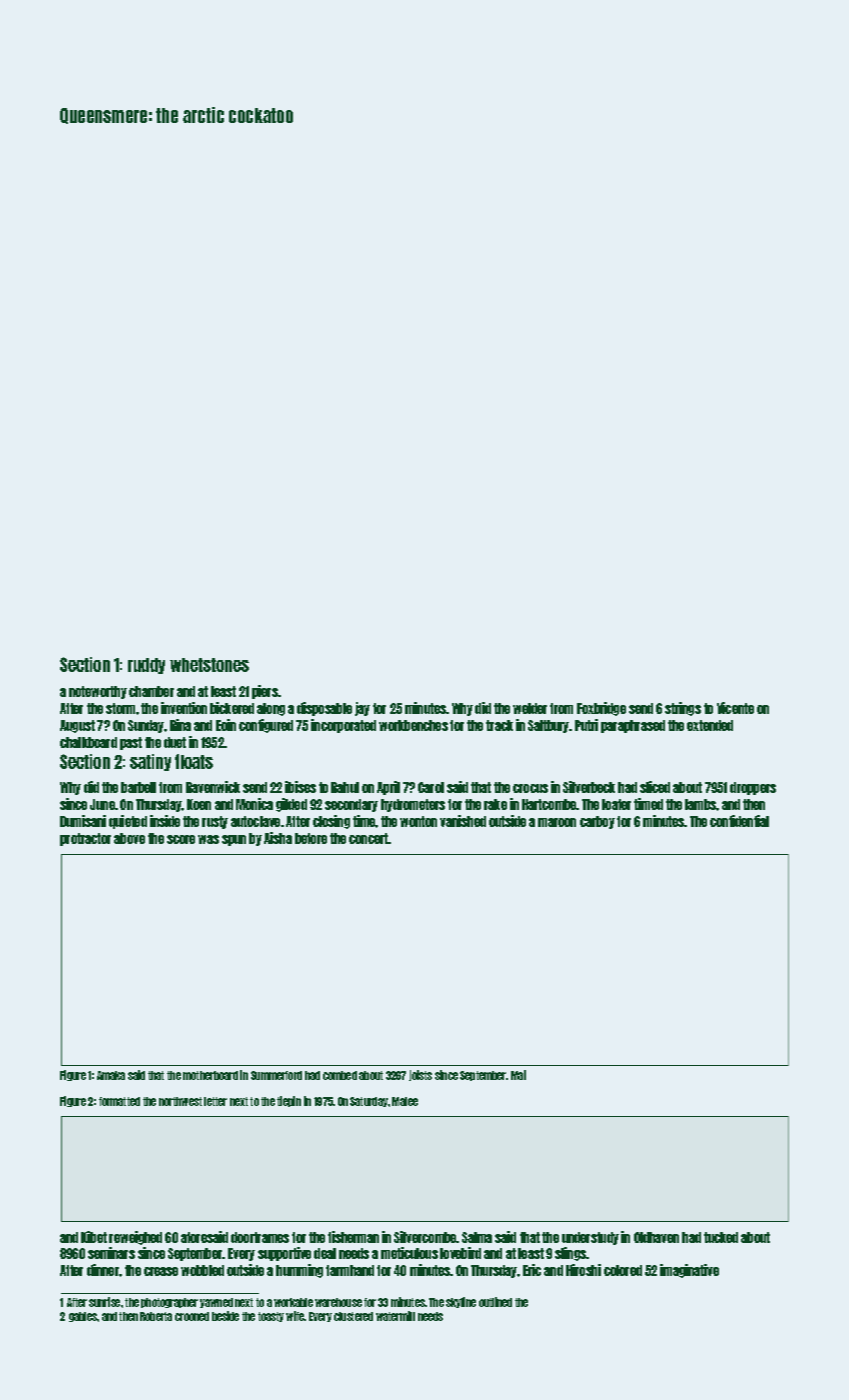  What do you see at coordinates (623, 1270) in the screenshot?
I see `colored` at bounding box center [623, 1270].
